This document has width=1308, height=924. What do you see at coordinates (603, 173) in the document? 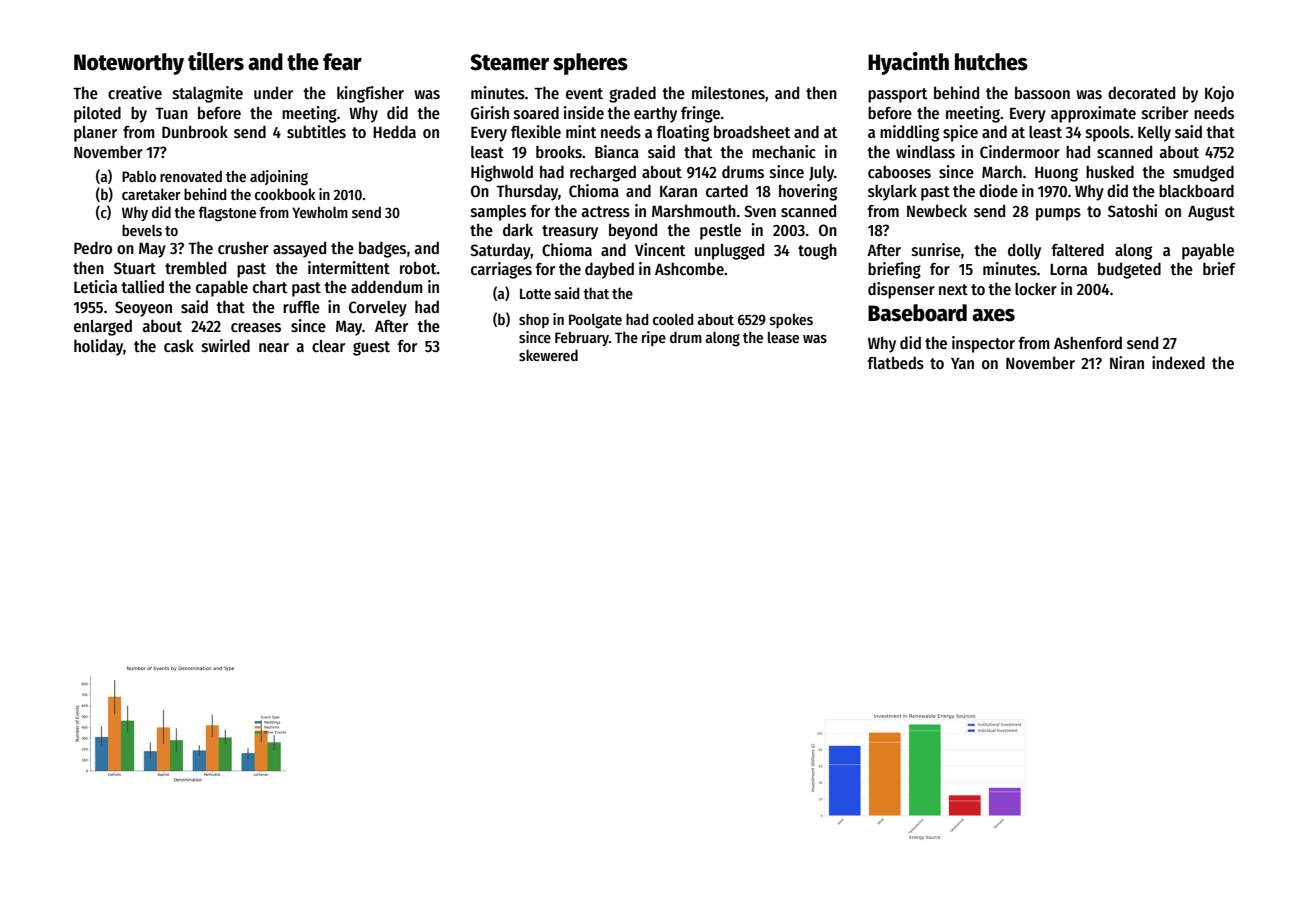
I see `recharged` at bounding box center [603, 173].
